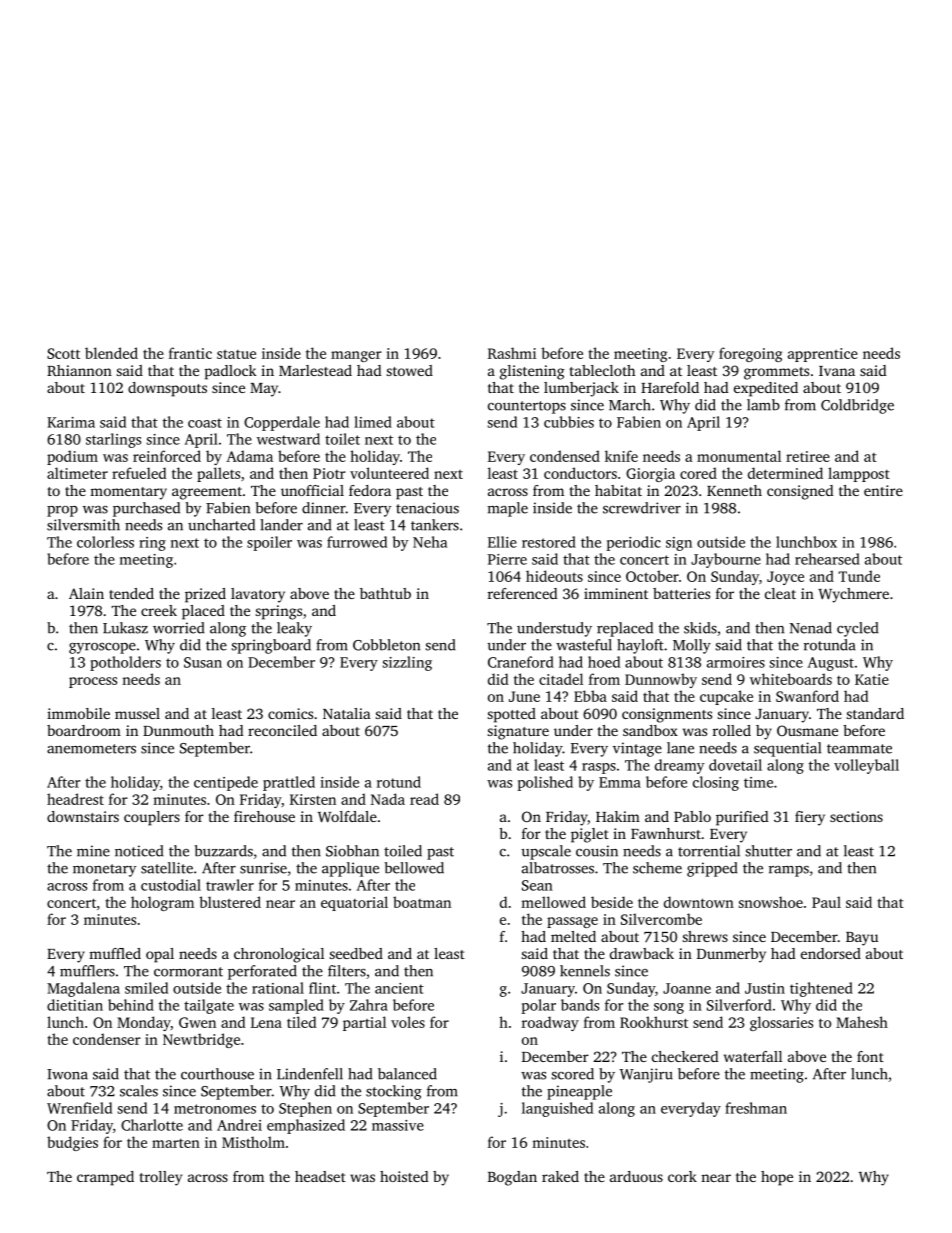 The height and width of the screenshot is (1233, 952). What do you see at coordinates (777, 1178) in the screenshot?
I see `hope` at bounding box center [777, 1178].
